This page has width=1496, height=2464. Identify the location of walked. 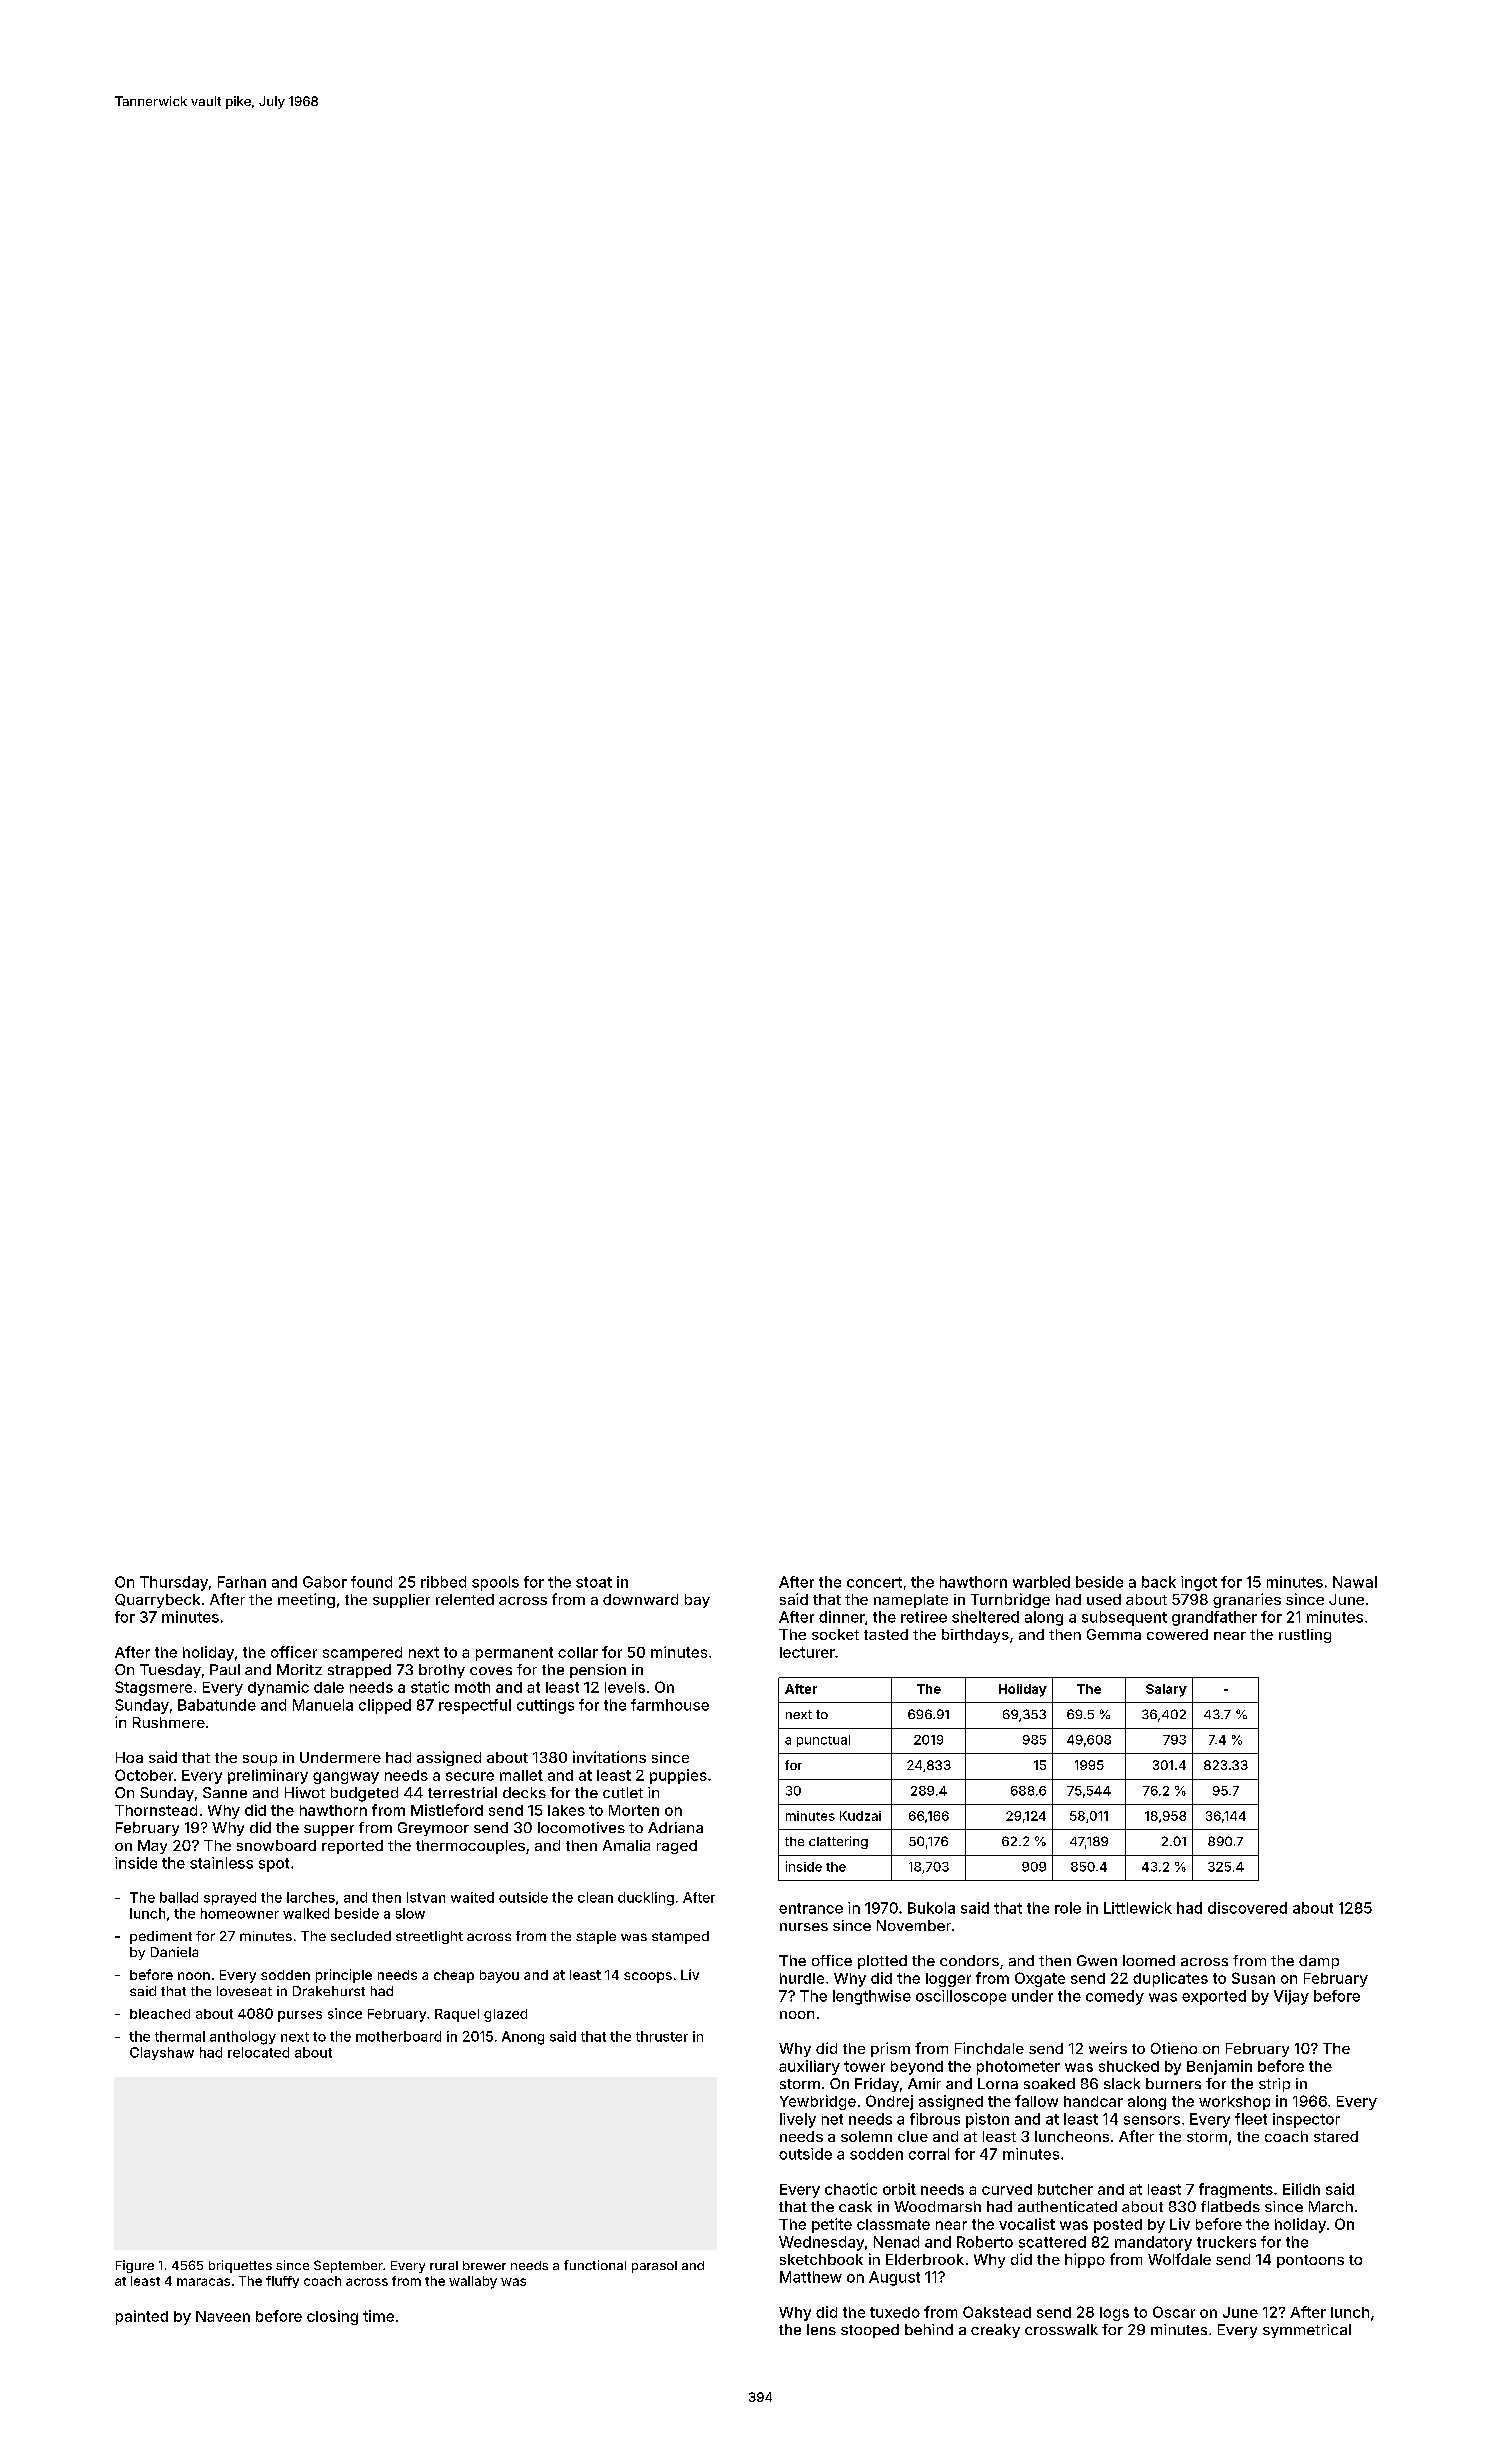
(306, 1913).
